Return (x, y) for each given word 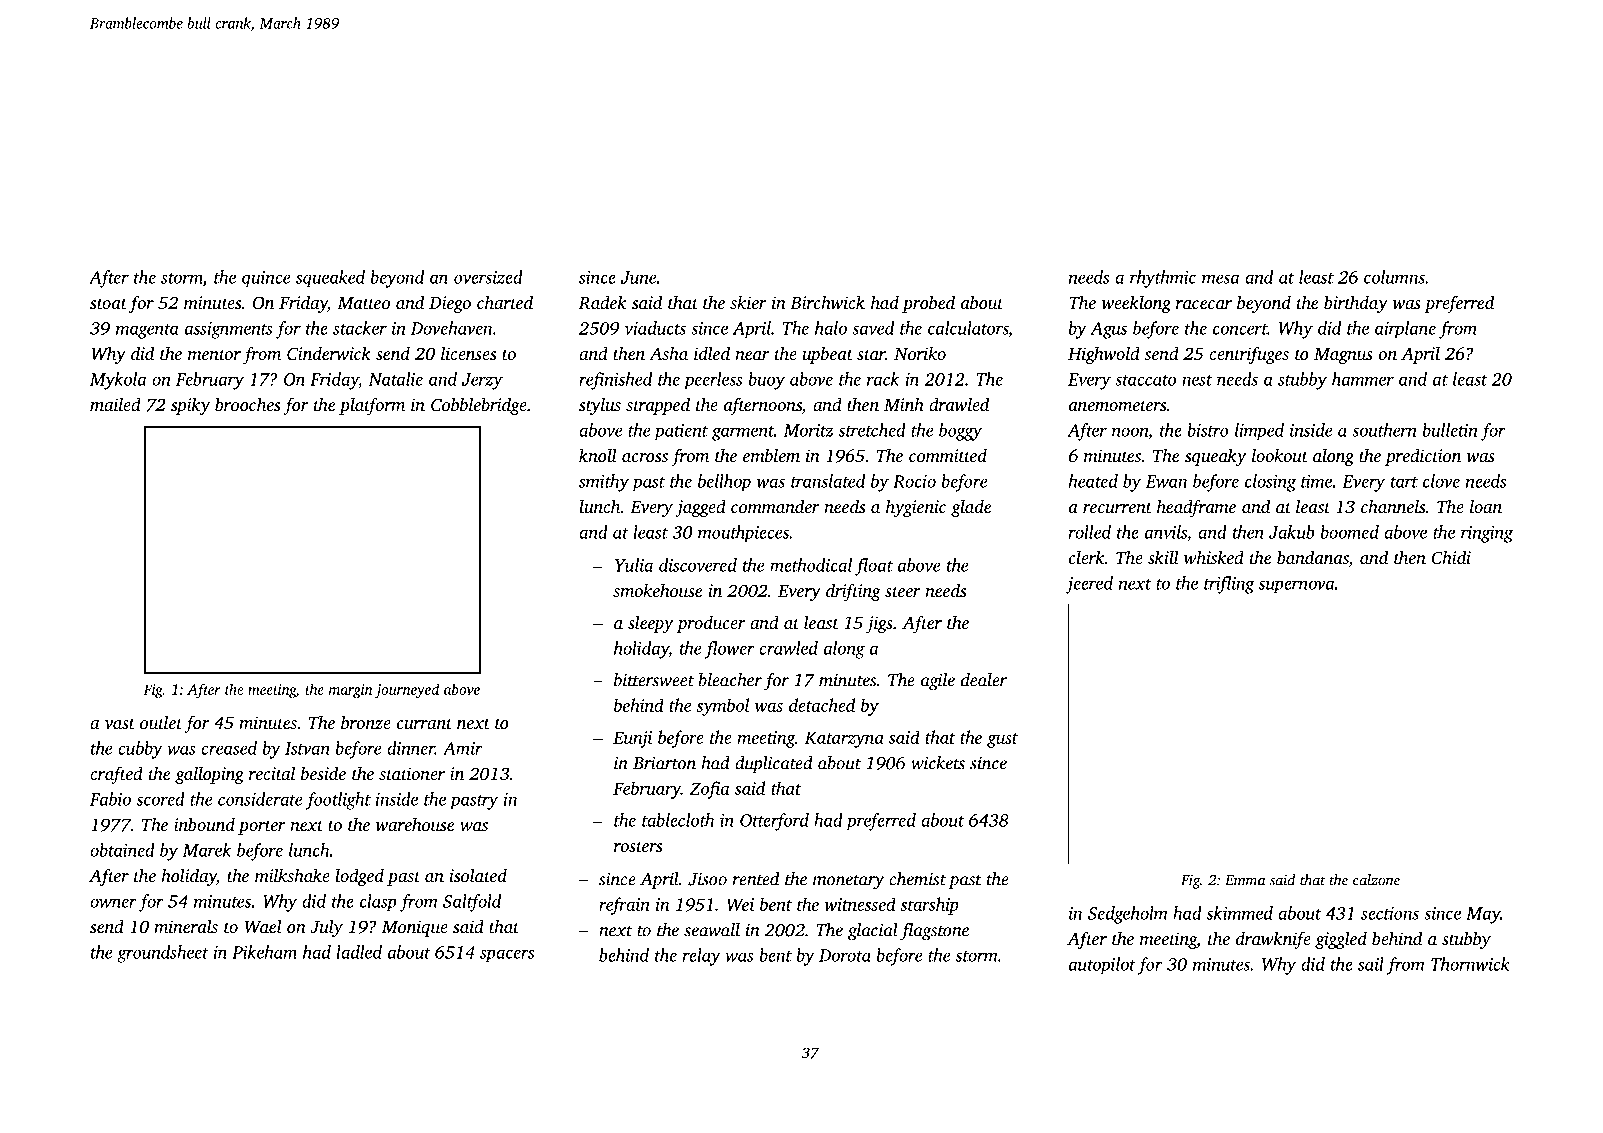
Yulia (634, 565)
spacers (507, 956)
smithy (604, 483)
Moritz (808, 430)
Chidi (1451, 557)
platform (372, 406)
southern (1384, 430)
